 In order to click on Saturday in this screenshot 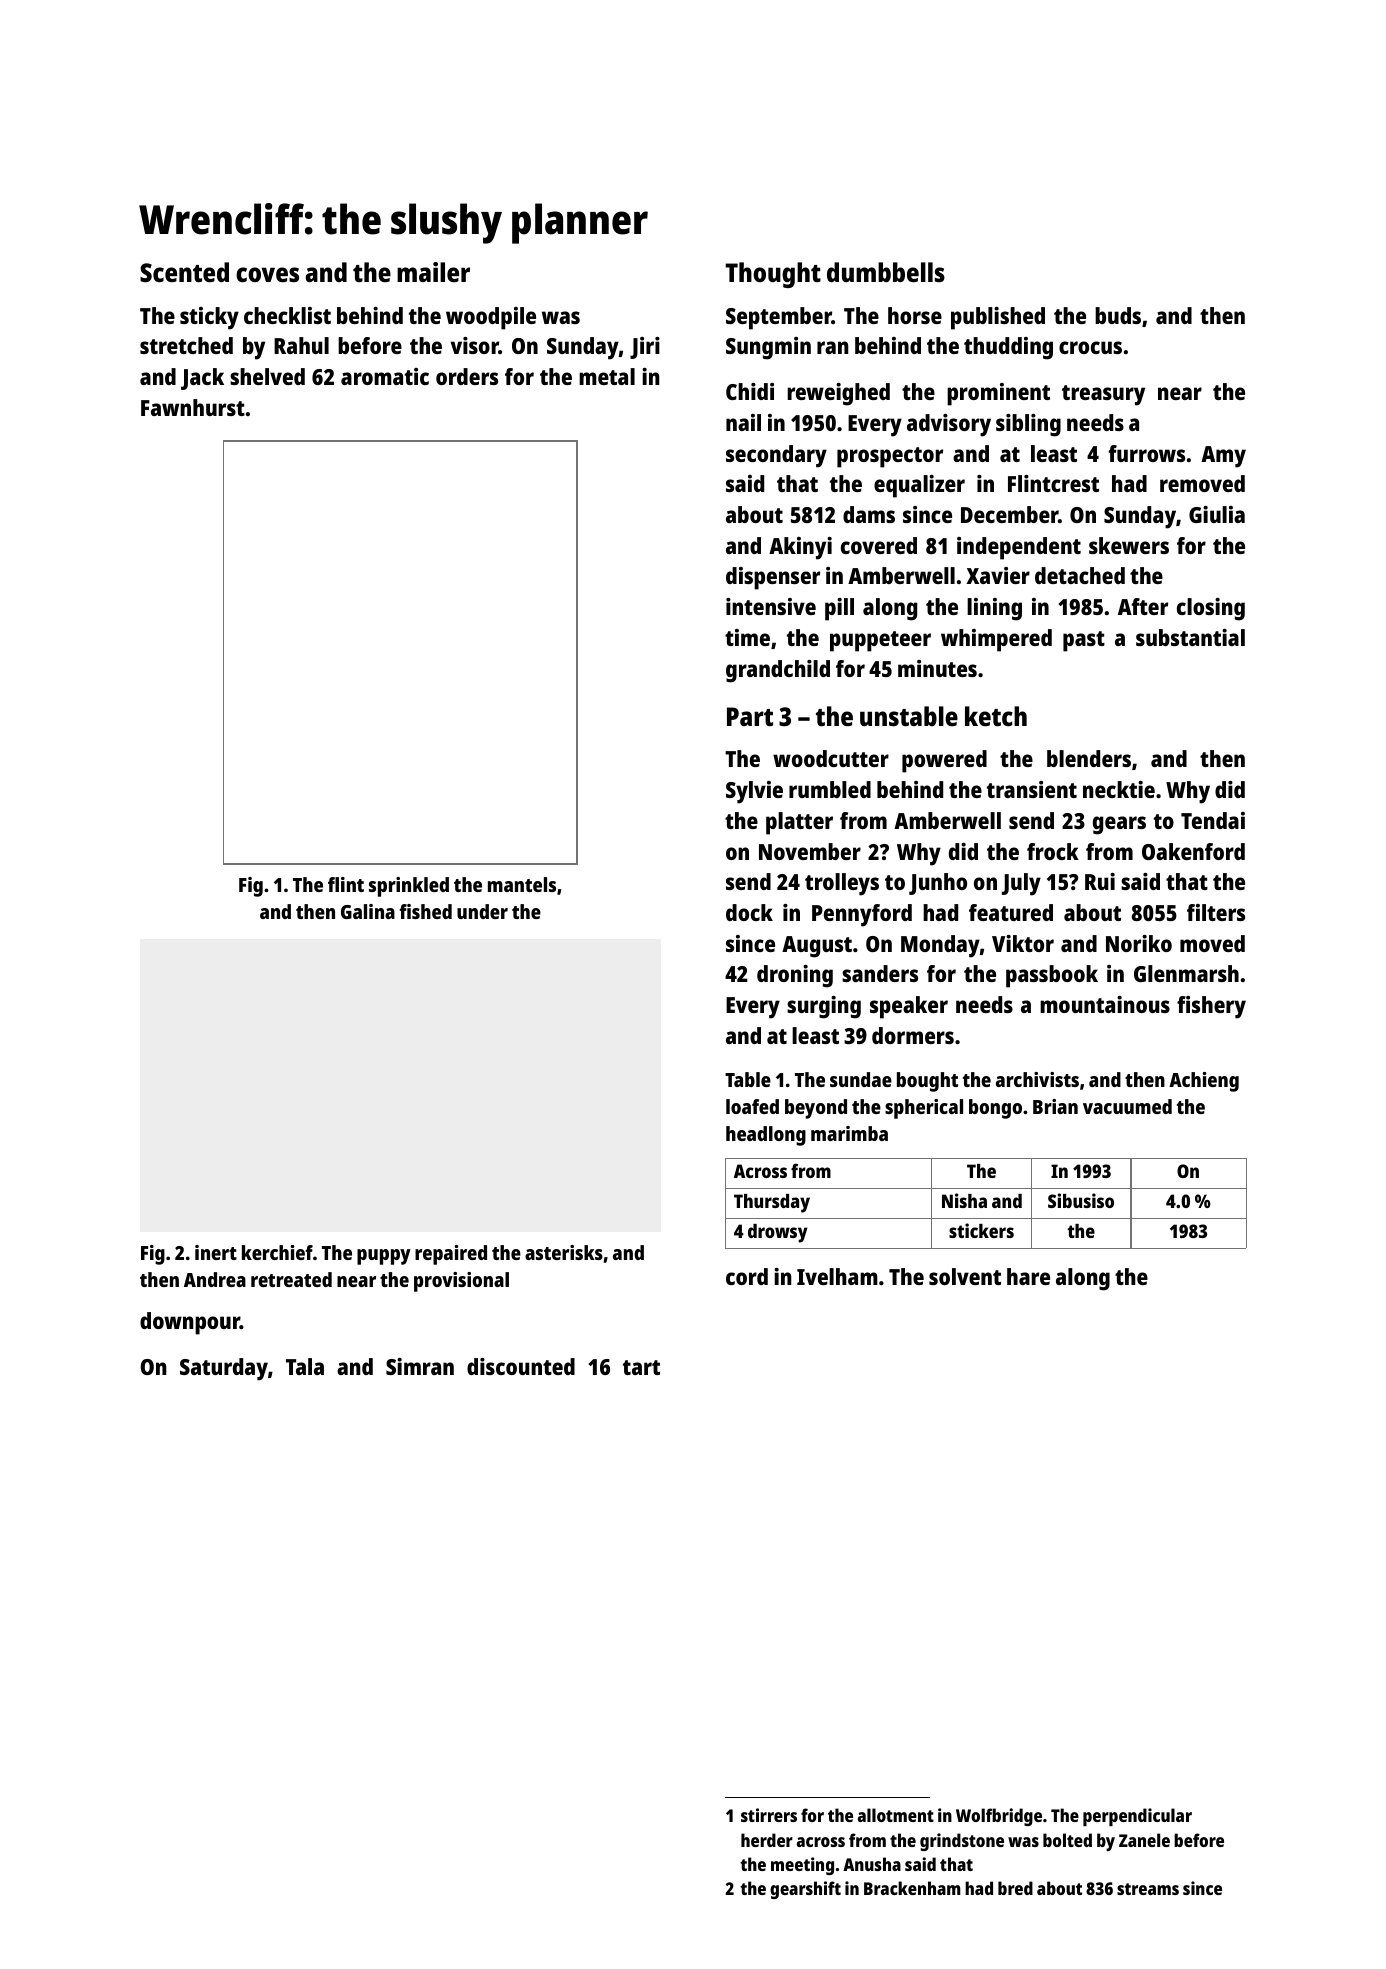, I will do `click(224, 1369)`.
